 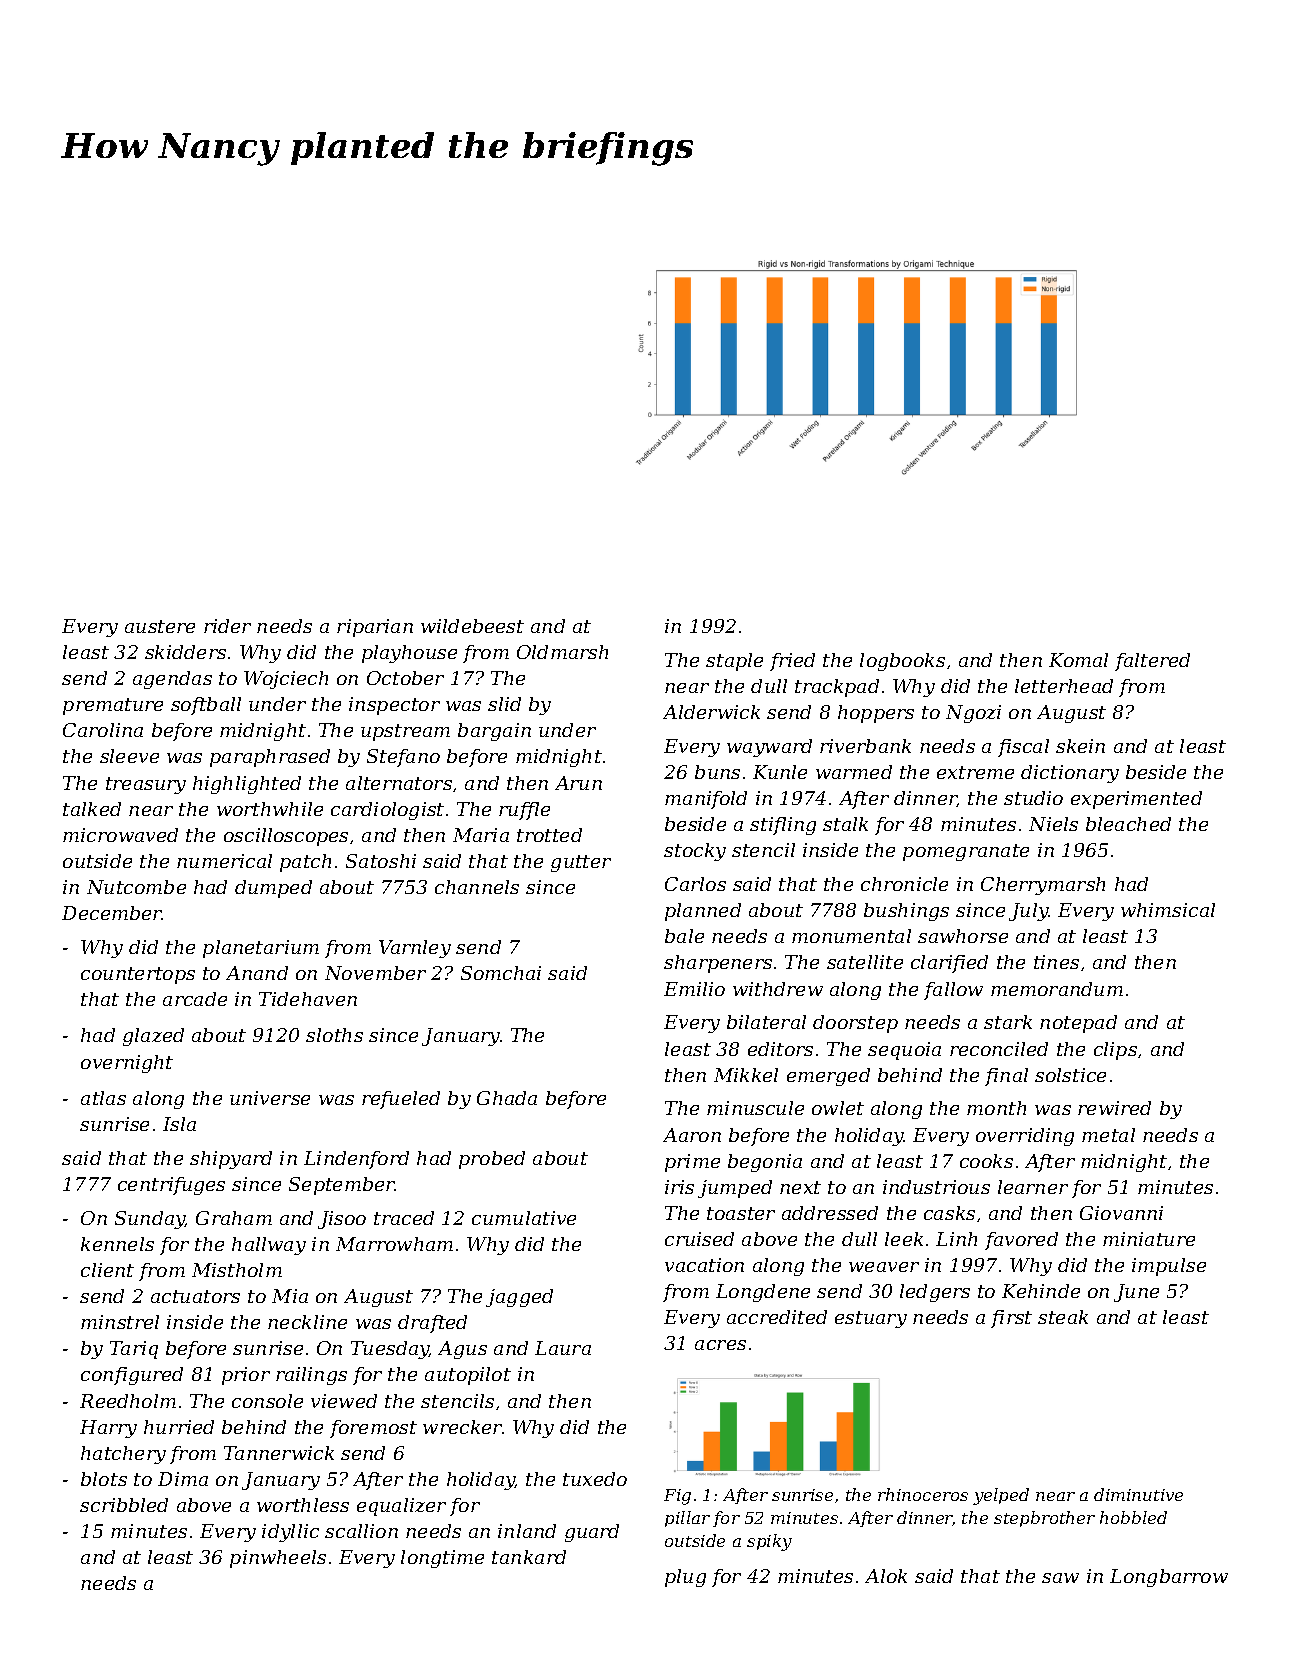 What do you see at coordinates (477, 887) in the image?
I see `channels` at bounding box center [477, 887].
